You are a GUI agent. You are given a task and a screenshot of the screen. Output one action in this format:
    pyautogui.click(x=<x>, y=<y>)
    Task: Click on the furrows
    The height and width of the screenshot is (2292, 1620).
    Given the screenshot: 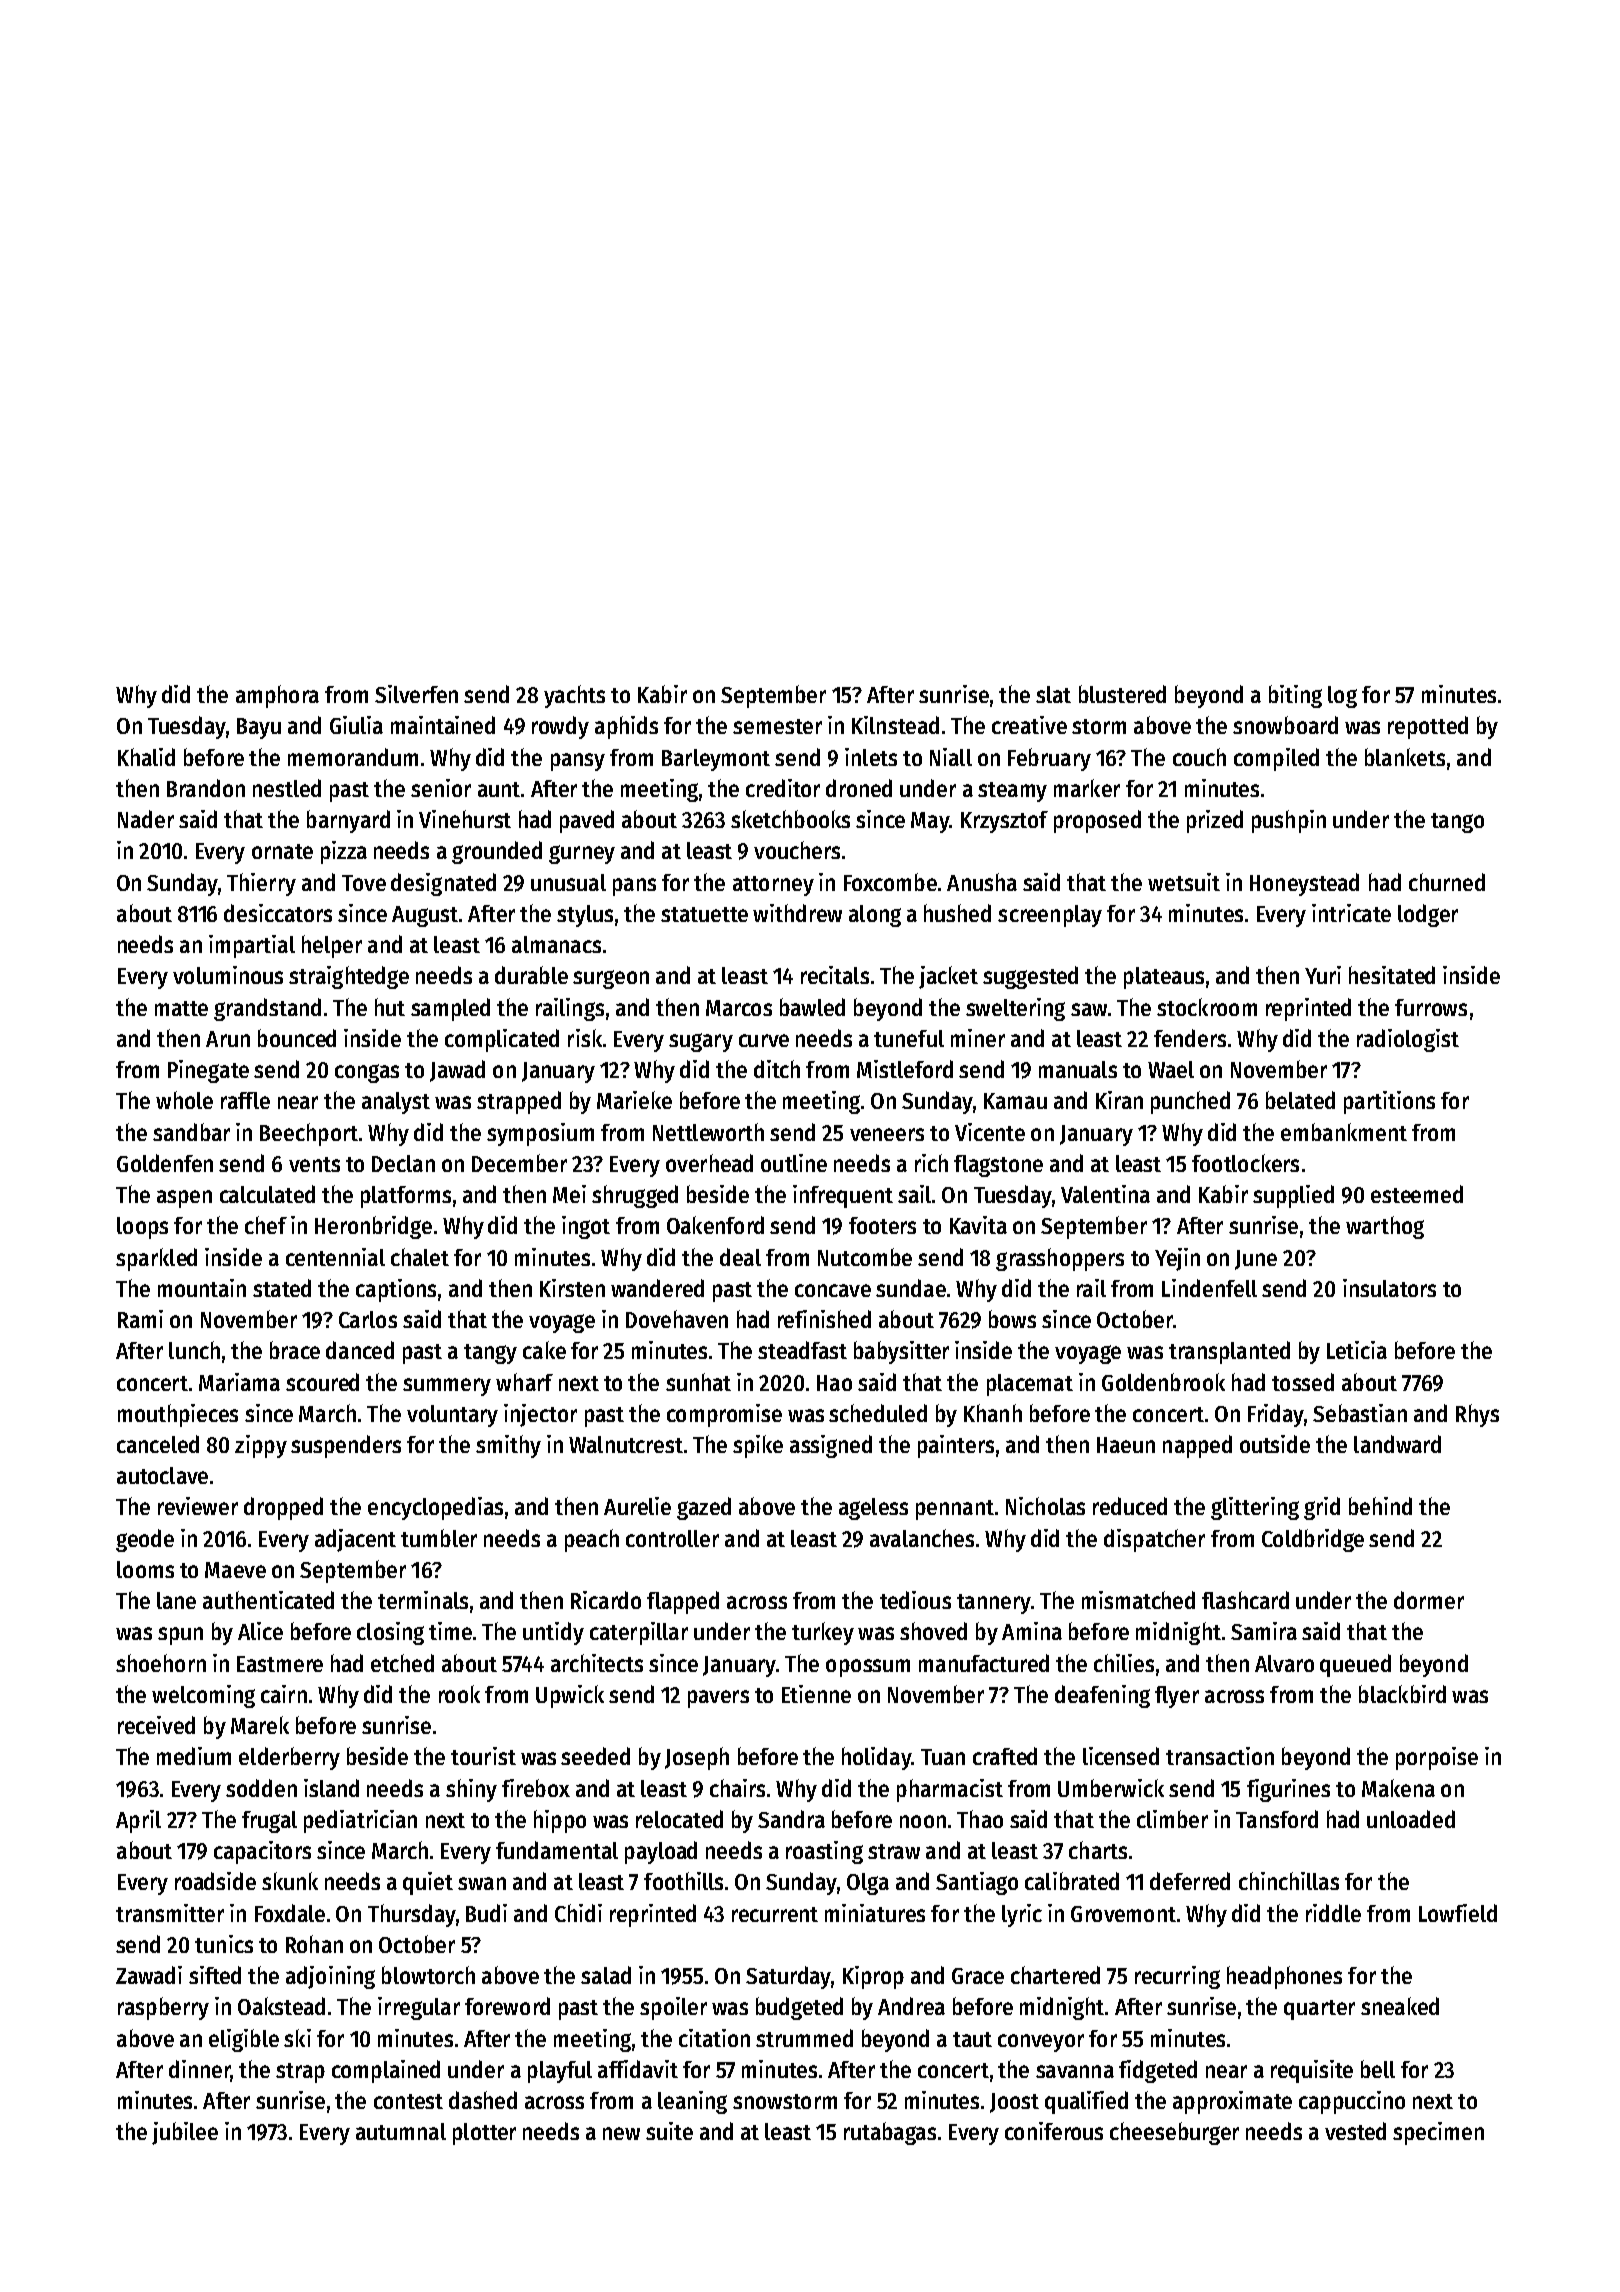 What is the action you would take?
    pyautogui.click(x=1431, y=1007)
